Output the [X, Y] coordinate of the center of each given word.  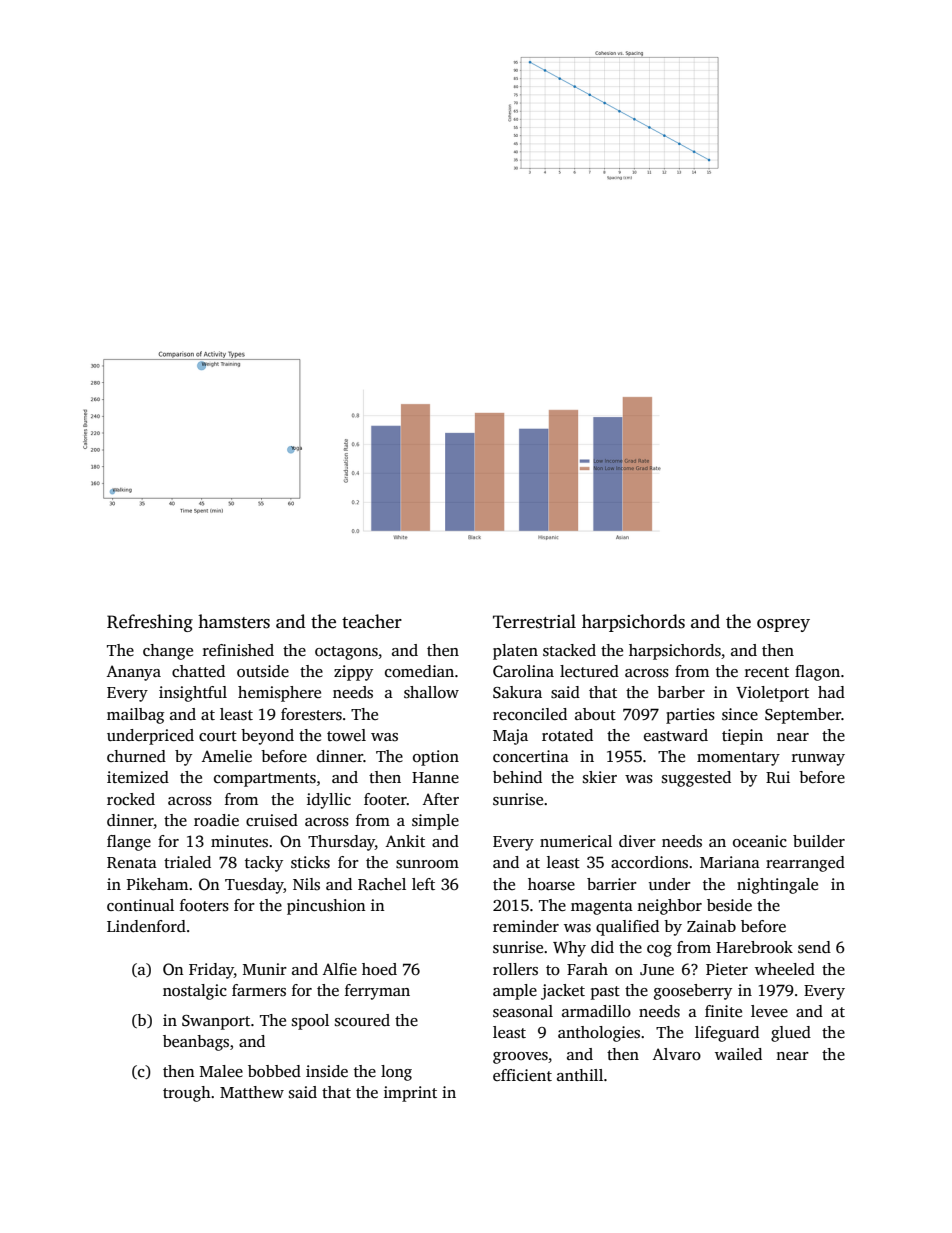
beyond [267, 737]
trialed [187, 862]
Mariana [730, 862]
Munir [265, 969]
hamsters [234, 621]
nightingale [777, 886]
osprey [783, 625]
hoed [379, 969]
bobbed [274, 1071]
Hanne [435, 777]
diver [637, 841]
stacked [569, 650]
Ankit [405, 841]
